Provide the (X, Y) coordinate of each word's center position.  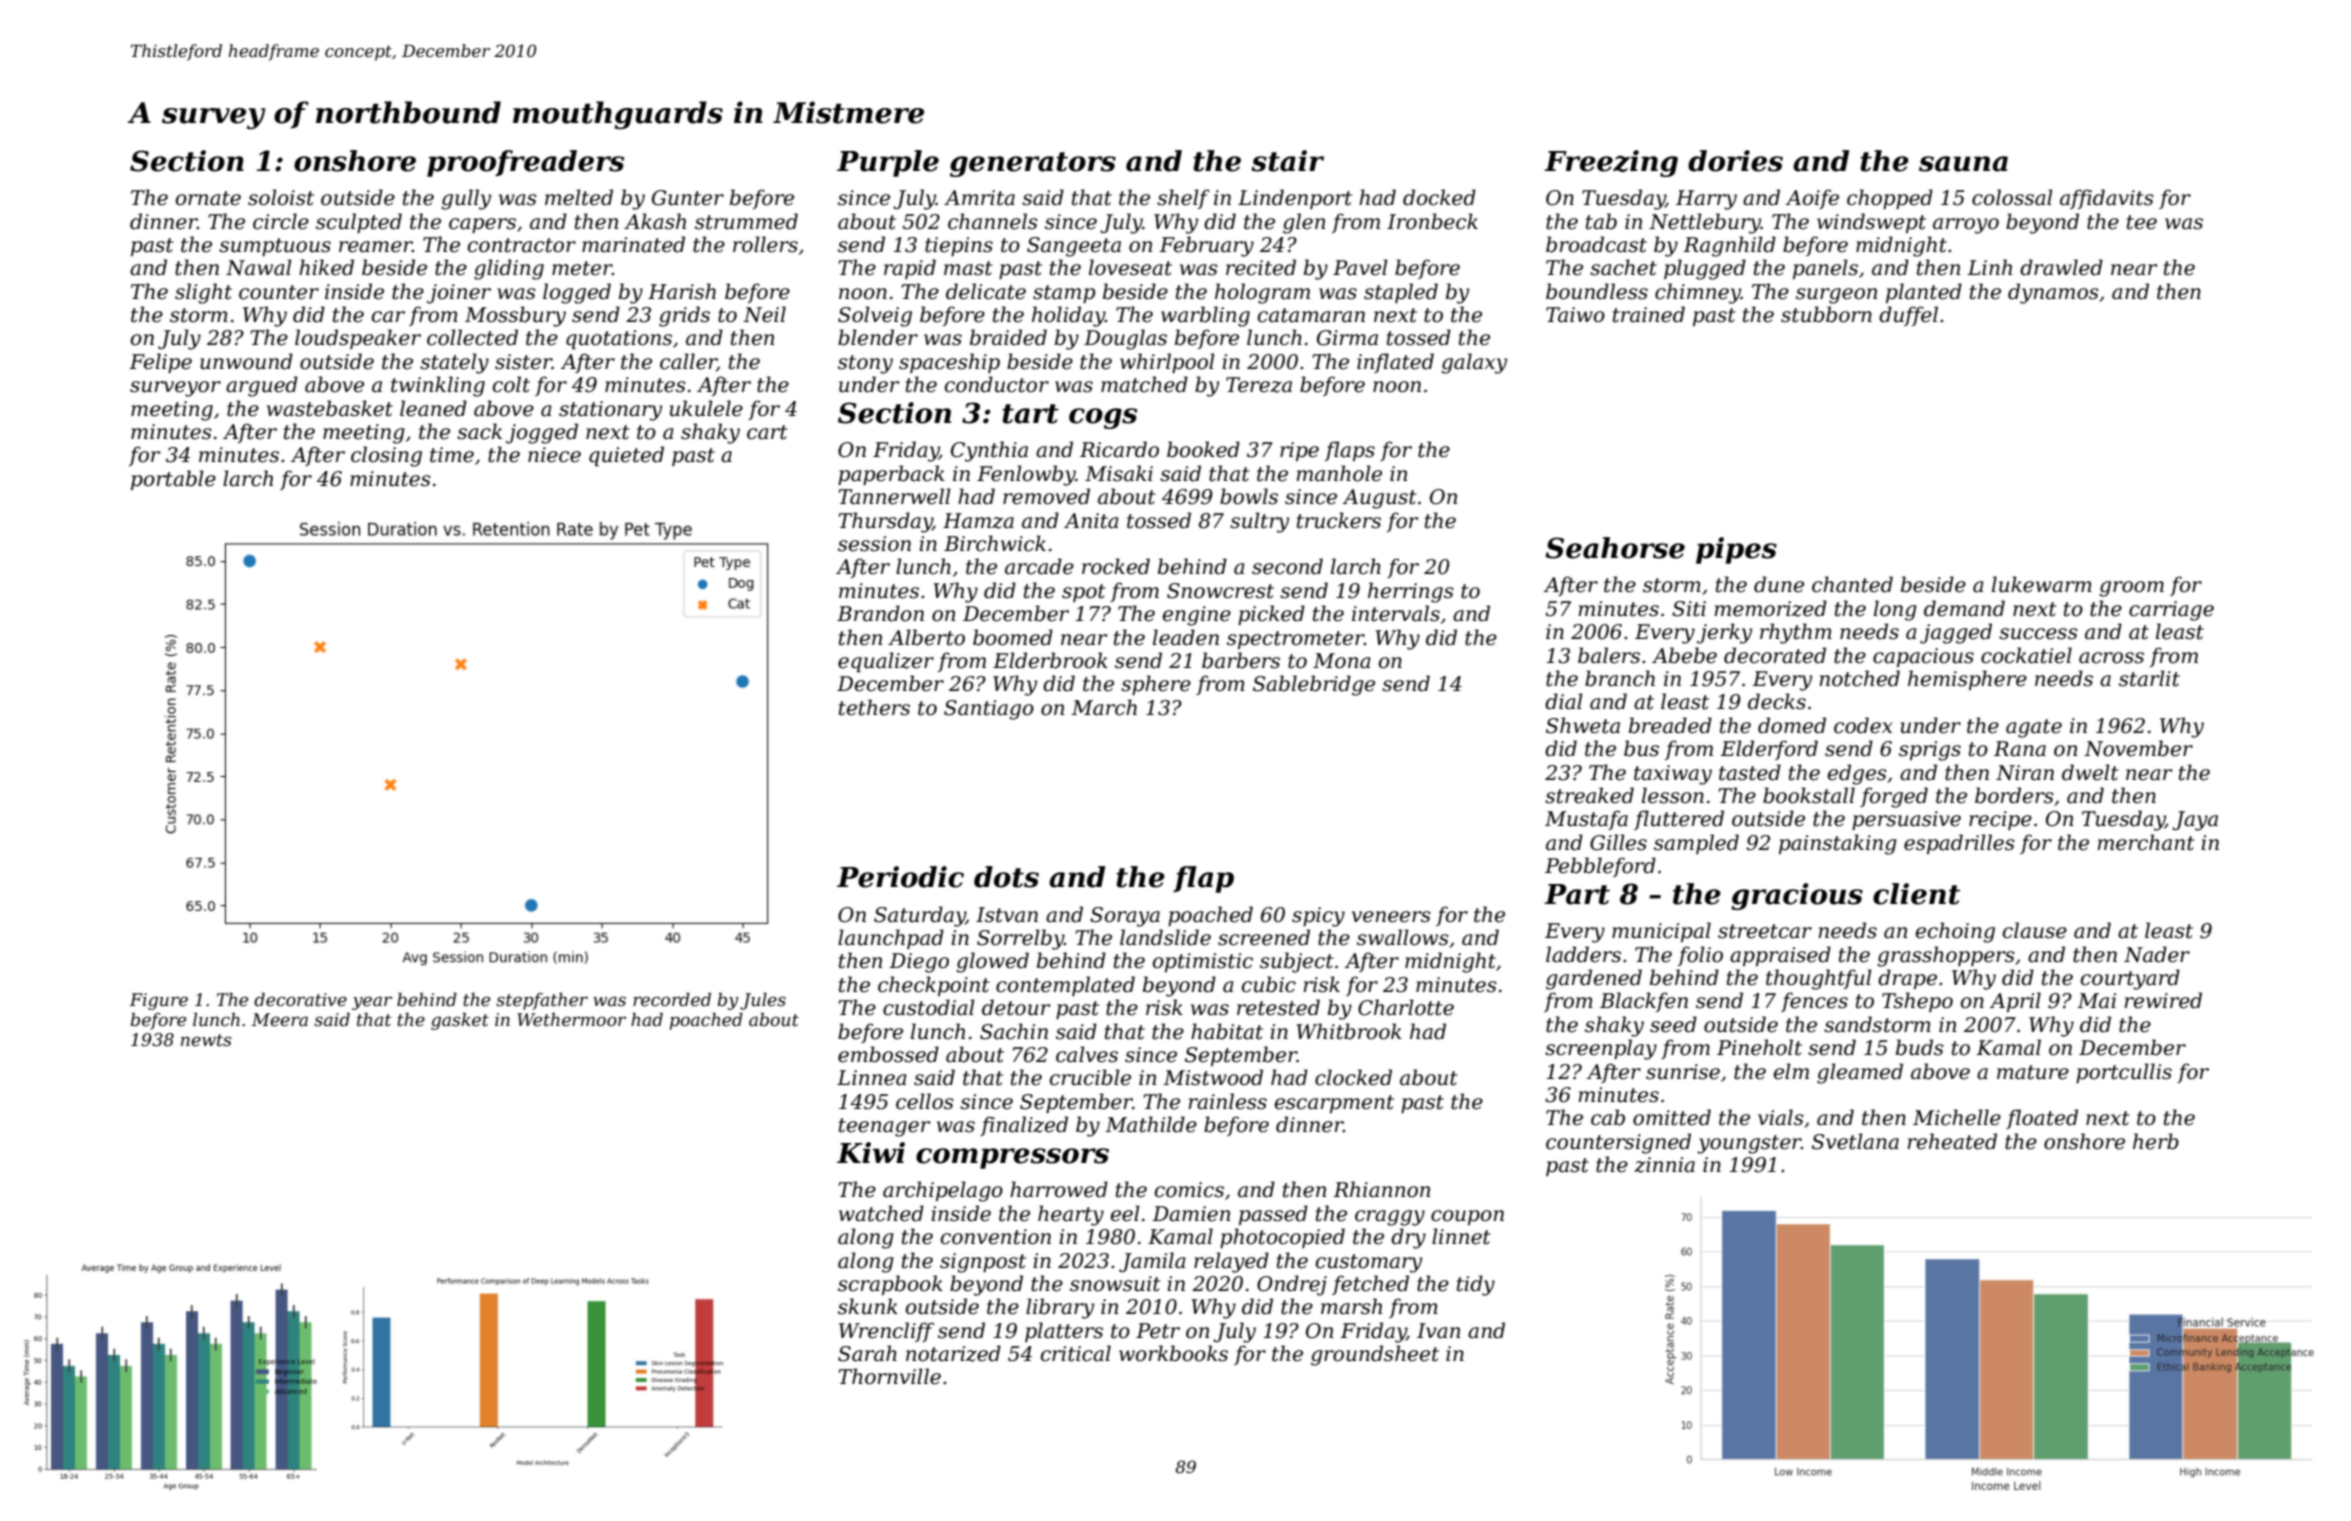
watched (881, 1213)
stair (1288, 161)
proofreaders (525, 163)
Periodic (900, 877)
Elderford (1769, 750)
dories (1735, 161)
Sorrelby (1020, 939)
